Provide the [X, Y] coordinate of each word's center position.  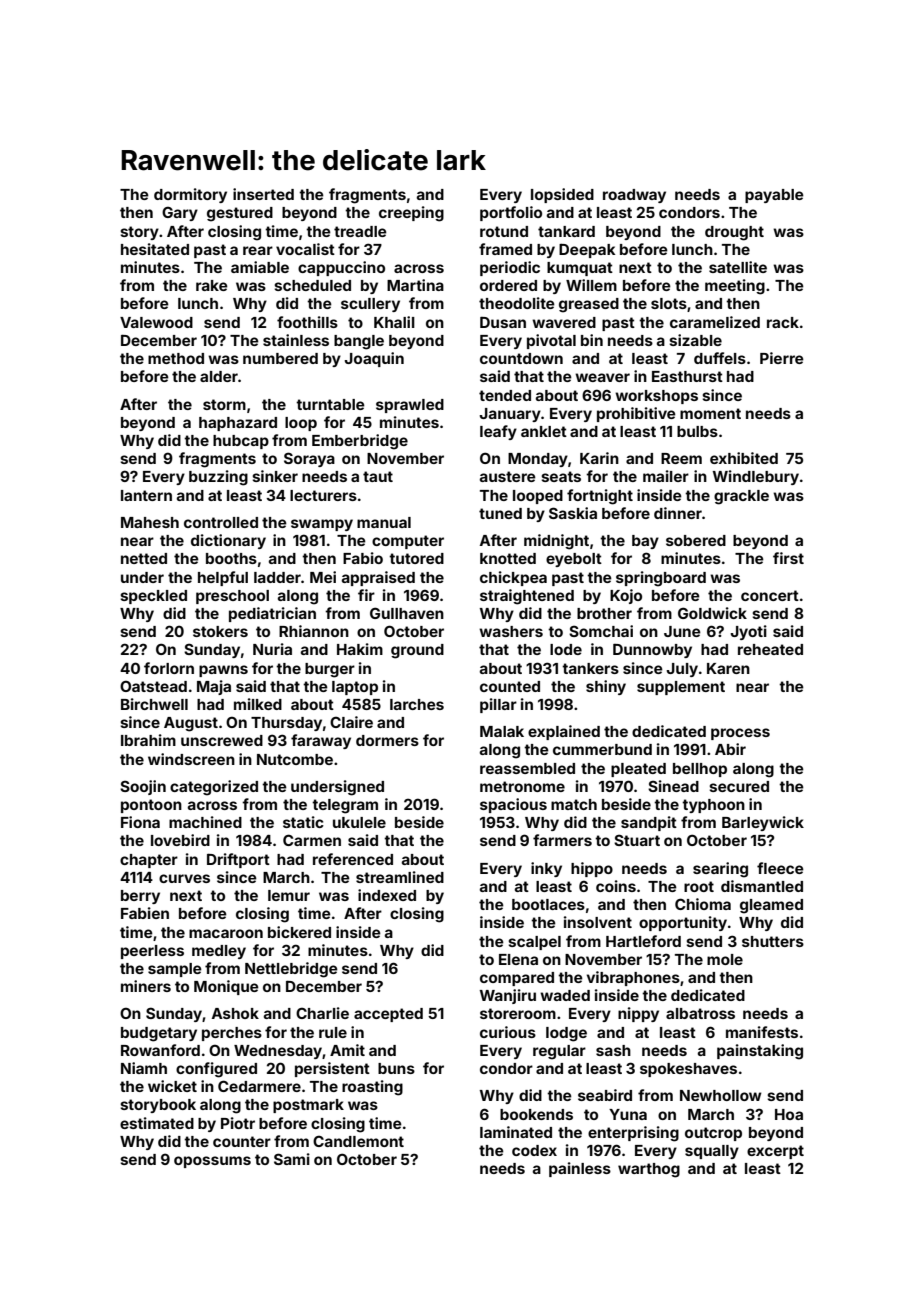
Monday [538, 460]
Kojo [626, 596]
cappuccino [341, 268]
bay [645, 542]
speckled [153, 597]
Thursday [286, 724]
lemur [289, 895]
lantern [146, 495]
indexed [387, 895]
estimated [157, 1123]
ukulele [359, 822]
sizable [695, 340]
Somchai [601, 631]
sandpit [649, 823]
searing [720, 870]
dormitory [190, 195]
